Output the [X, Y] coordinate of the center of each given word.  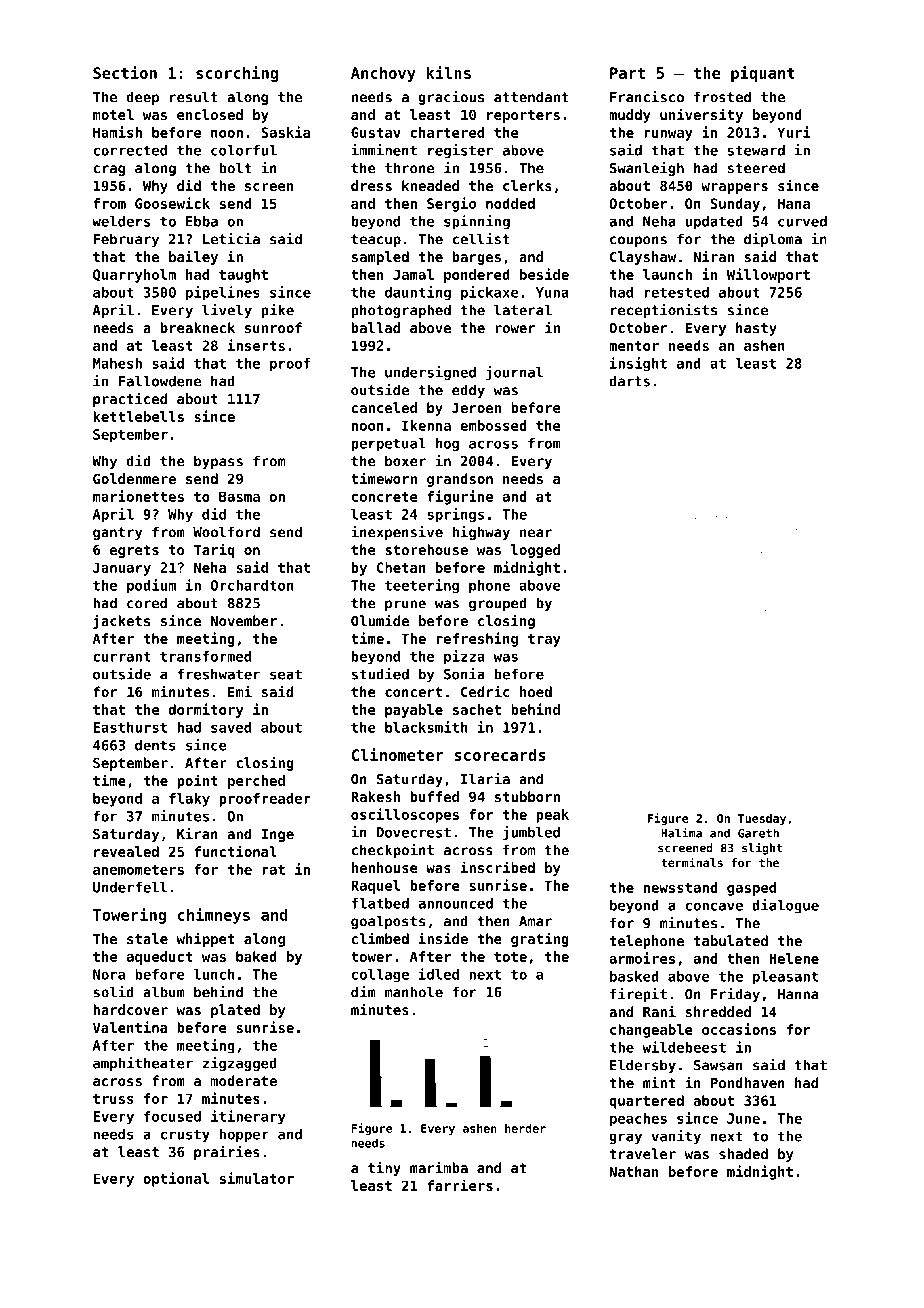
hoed [536, 692]
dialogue [785, 906]
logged [535, 551]
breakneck [197, 327]
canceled [384, 407]
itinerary [248, 1117]
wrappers [734, 188]
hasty [756, 329]
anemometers [138, 870]
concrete [385, 497]
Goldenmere [134, 478]
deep [142, 98]
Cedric [485, 691]
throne [409, 168]
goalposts [388, 922]
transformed [205, 656]
